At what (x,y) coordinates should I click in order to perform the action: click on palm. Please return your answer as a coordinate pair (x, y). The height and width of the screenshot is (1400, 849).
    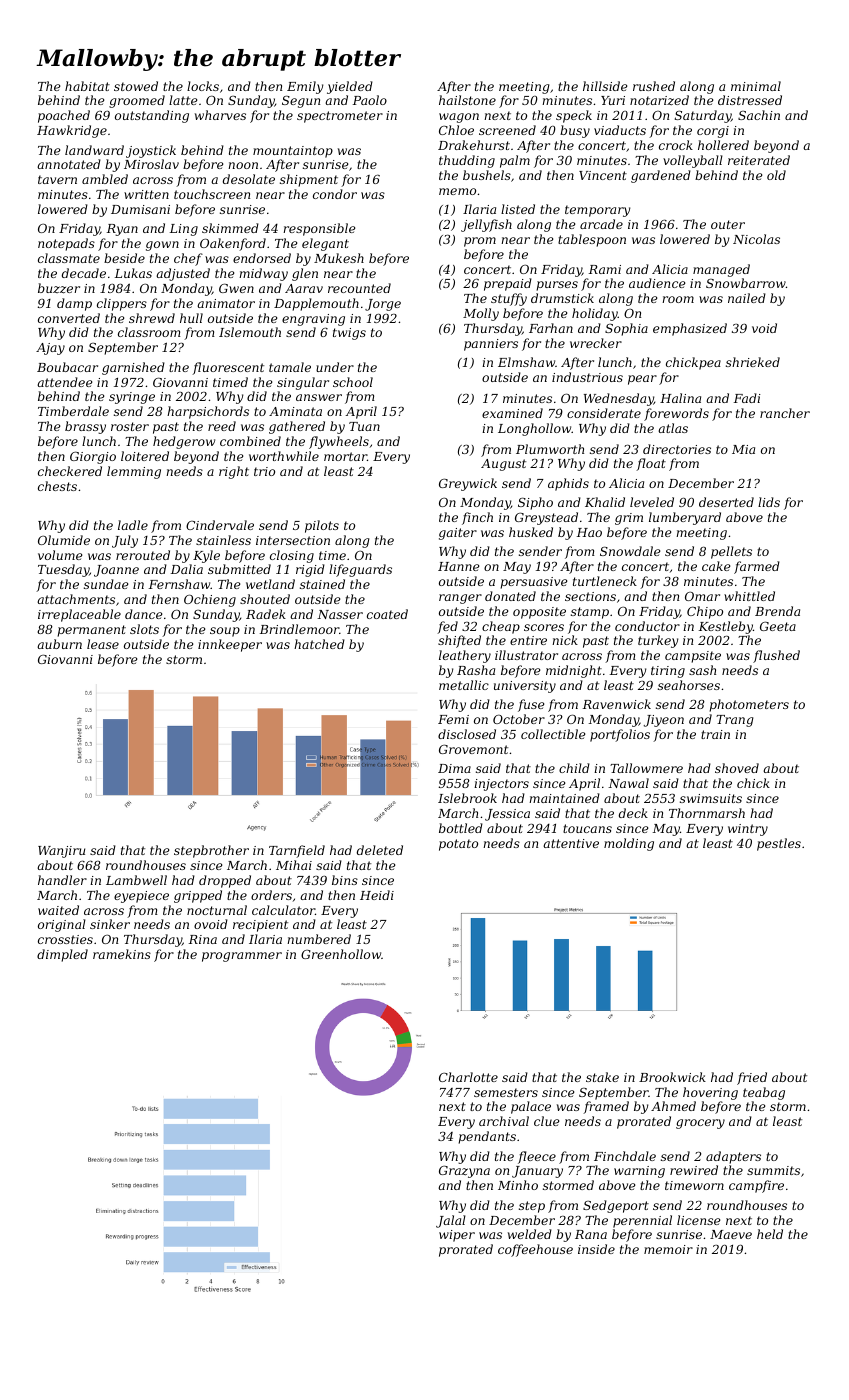
    Looking at the image, I should click on (515, 161).
